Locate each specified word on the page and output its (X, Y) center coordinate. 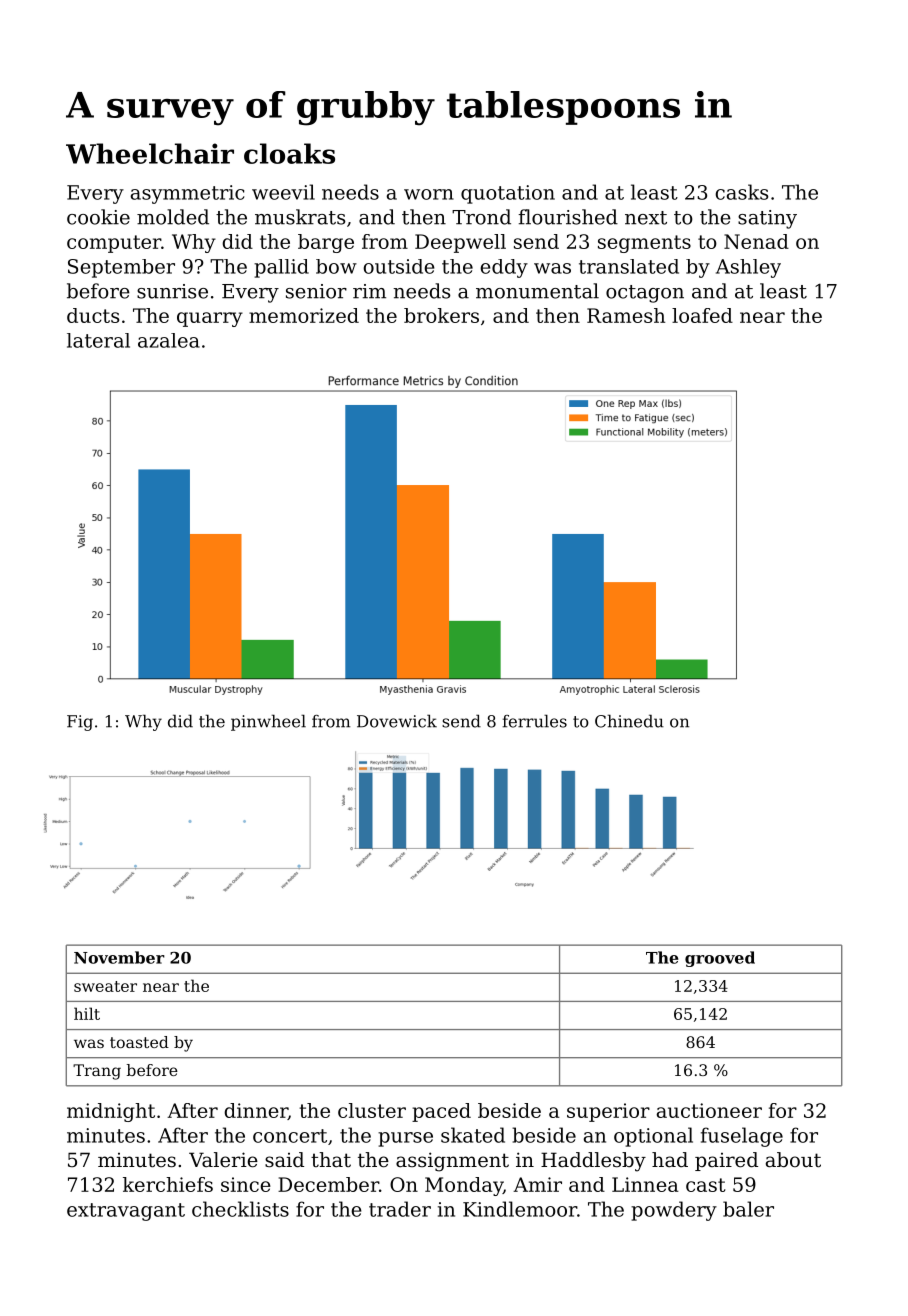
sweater (105, 986)
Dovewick (397, 721)
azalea (169, 340)
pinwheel (268, 722)
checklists (240, 1209)
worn (429, 194)
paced (441, 1112)
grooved (720, 959)
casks (741, 192)
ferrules (535, 721)
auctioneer (709, 1110)
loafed (702, 315)
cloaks (289, 153)
